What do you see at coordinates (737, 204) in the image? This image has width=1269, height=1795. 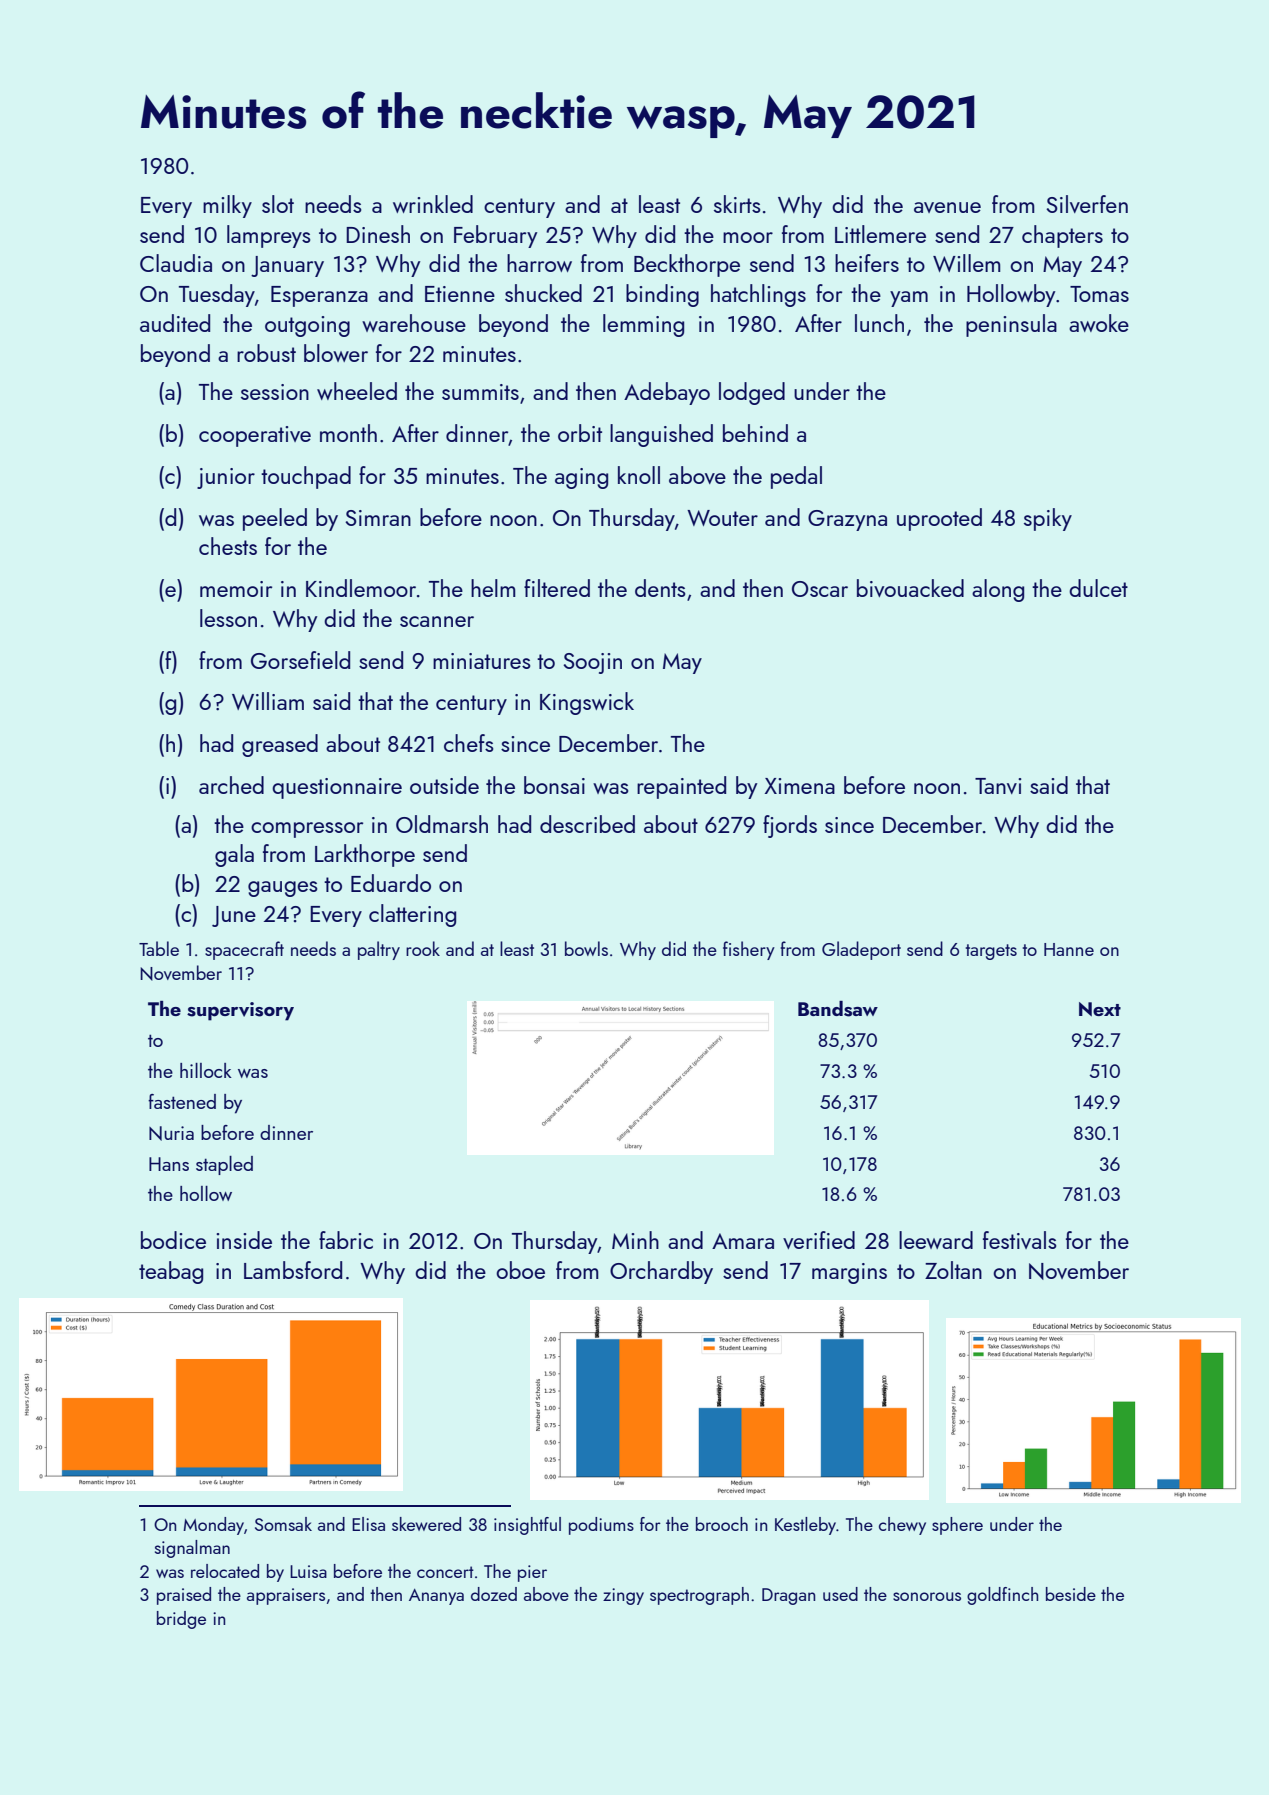 I see `skirts` at bounding box center [737, 204].
